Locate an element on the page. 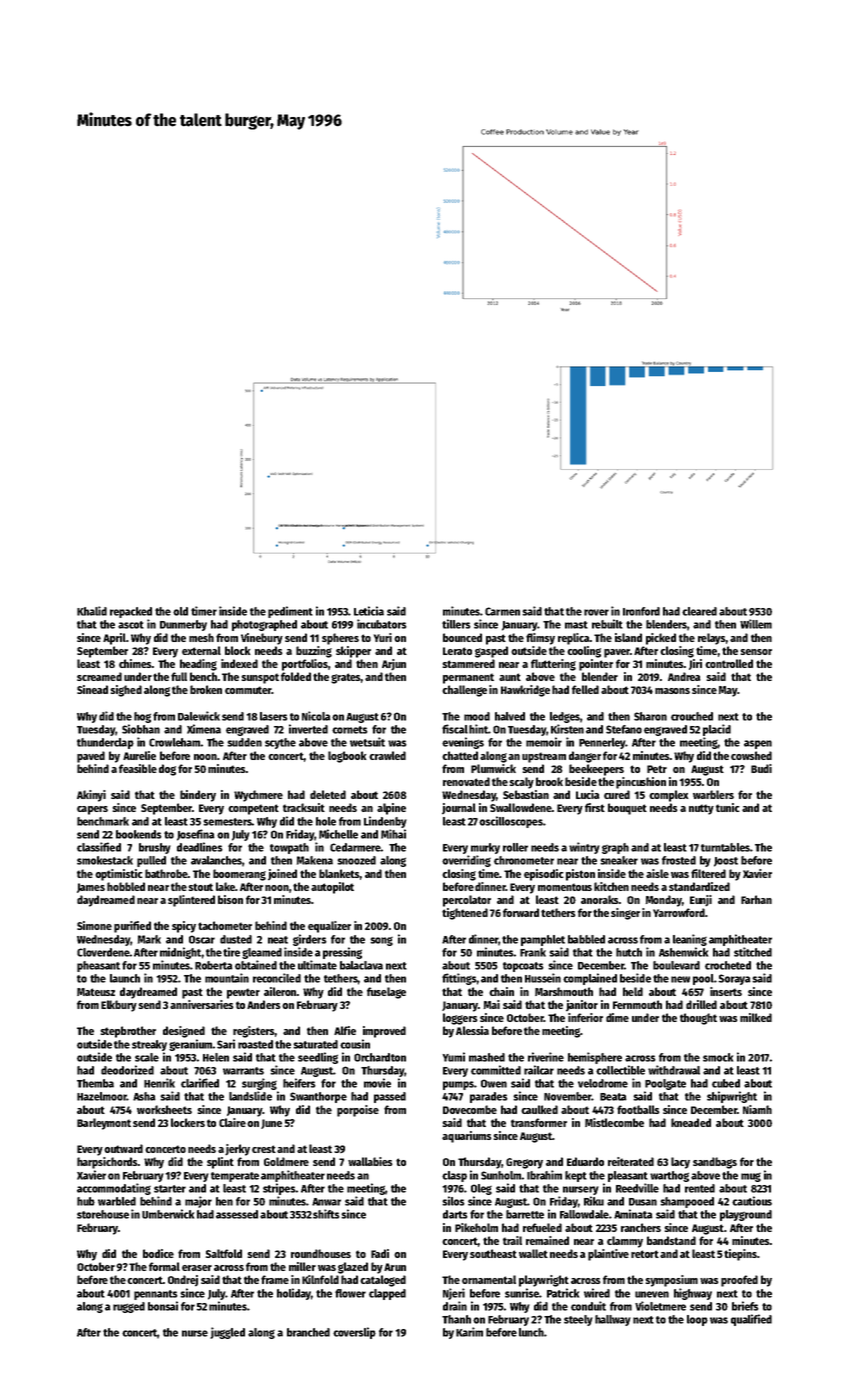 The height and width of the page is (1400, 849). rugged is located at coordinates (129, 1307).
